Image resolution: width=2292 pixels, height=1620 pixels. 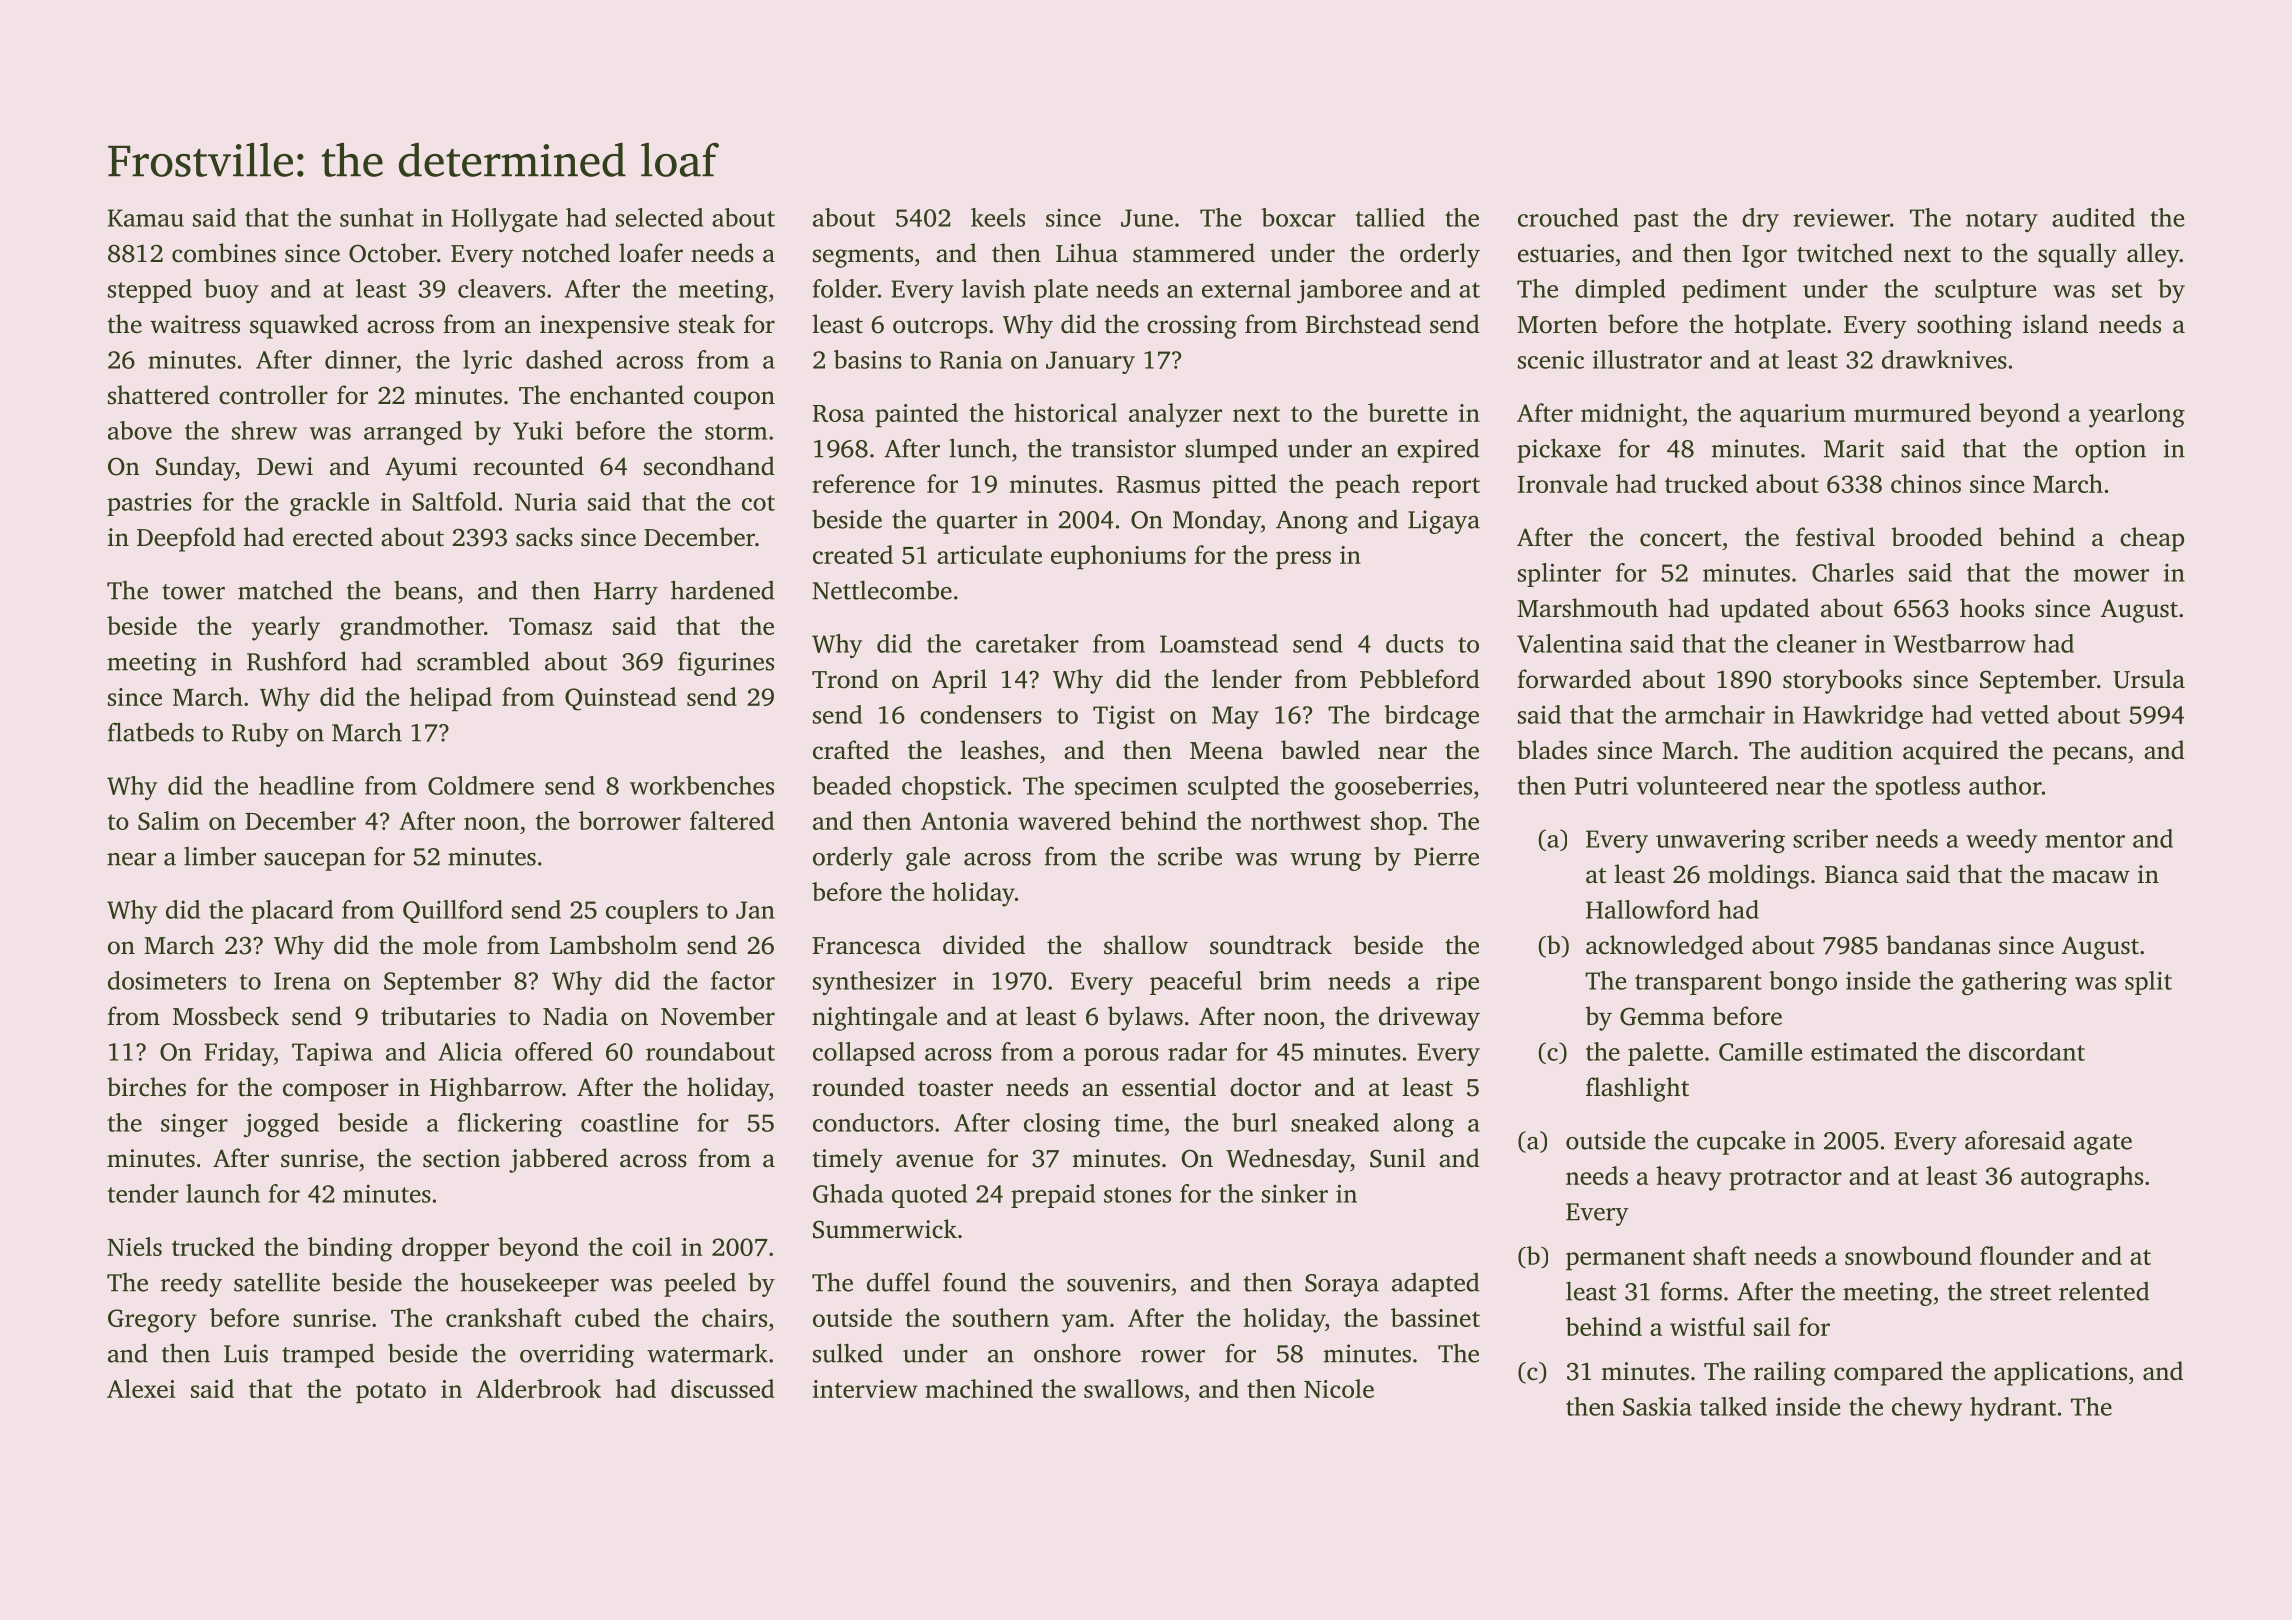 I want to click on alley, so click(x=2153, y=255).
